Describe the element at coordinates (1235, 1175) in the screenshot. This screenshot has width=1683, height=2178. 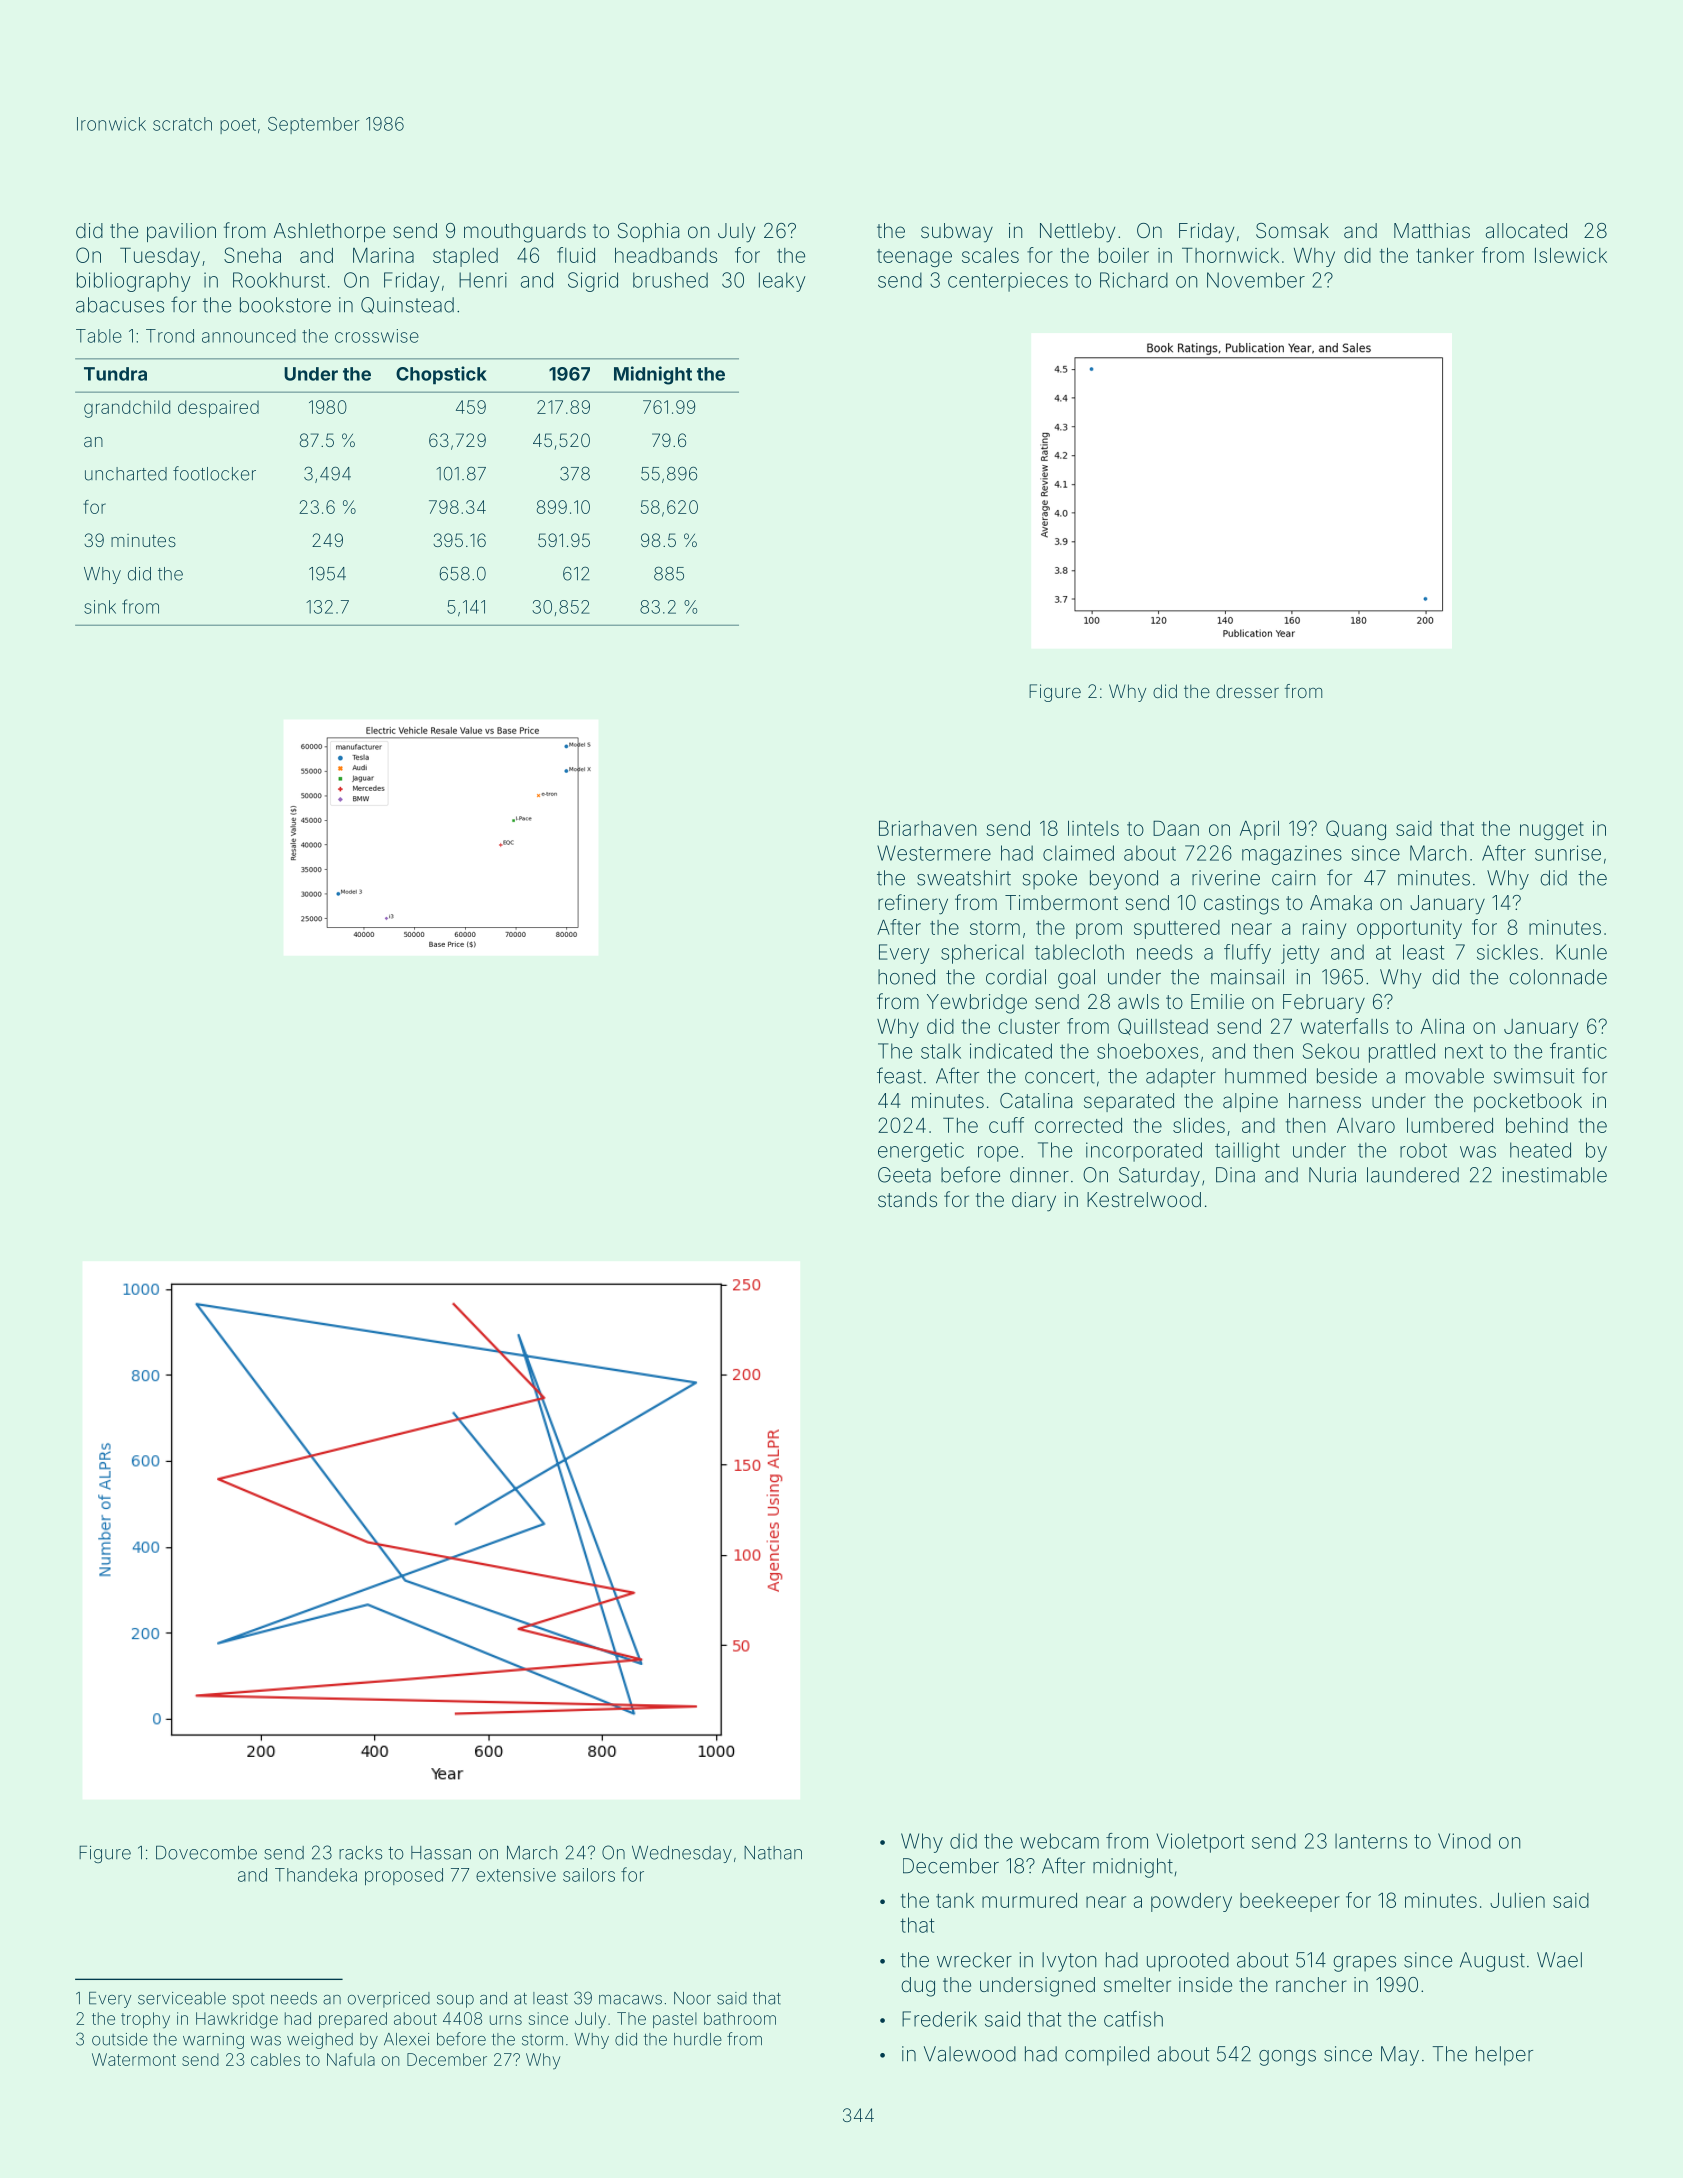
I see `Dina` at that location.
